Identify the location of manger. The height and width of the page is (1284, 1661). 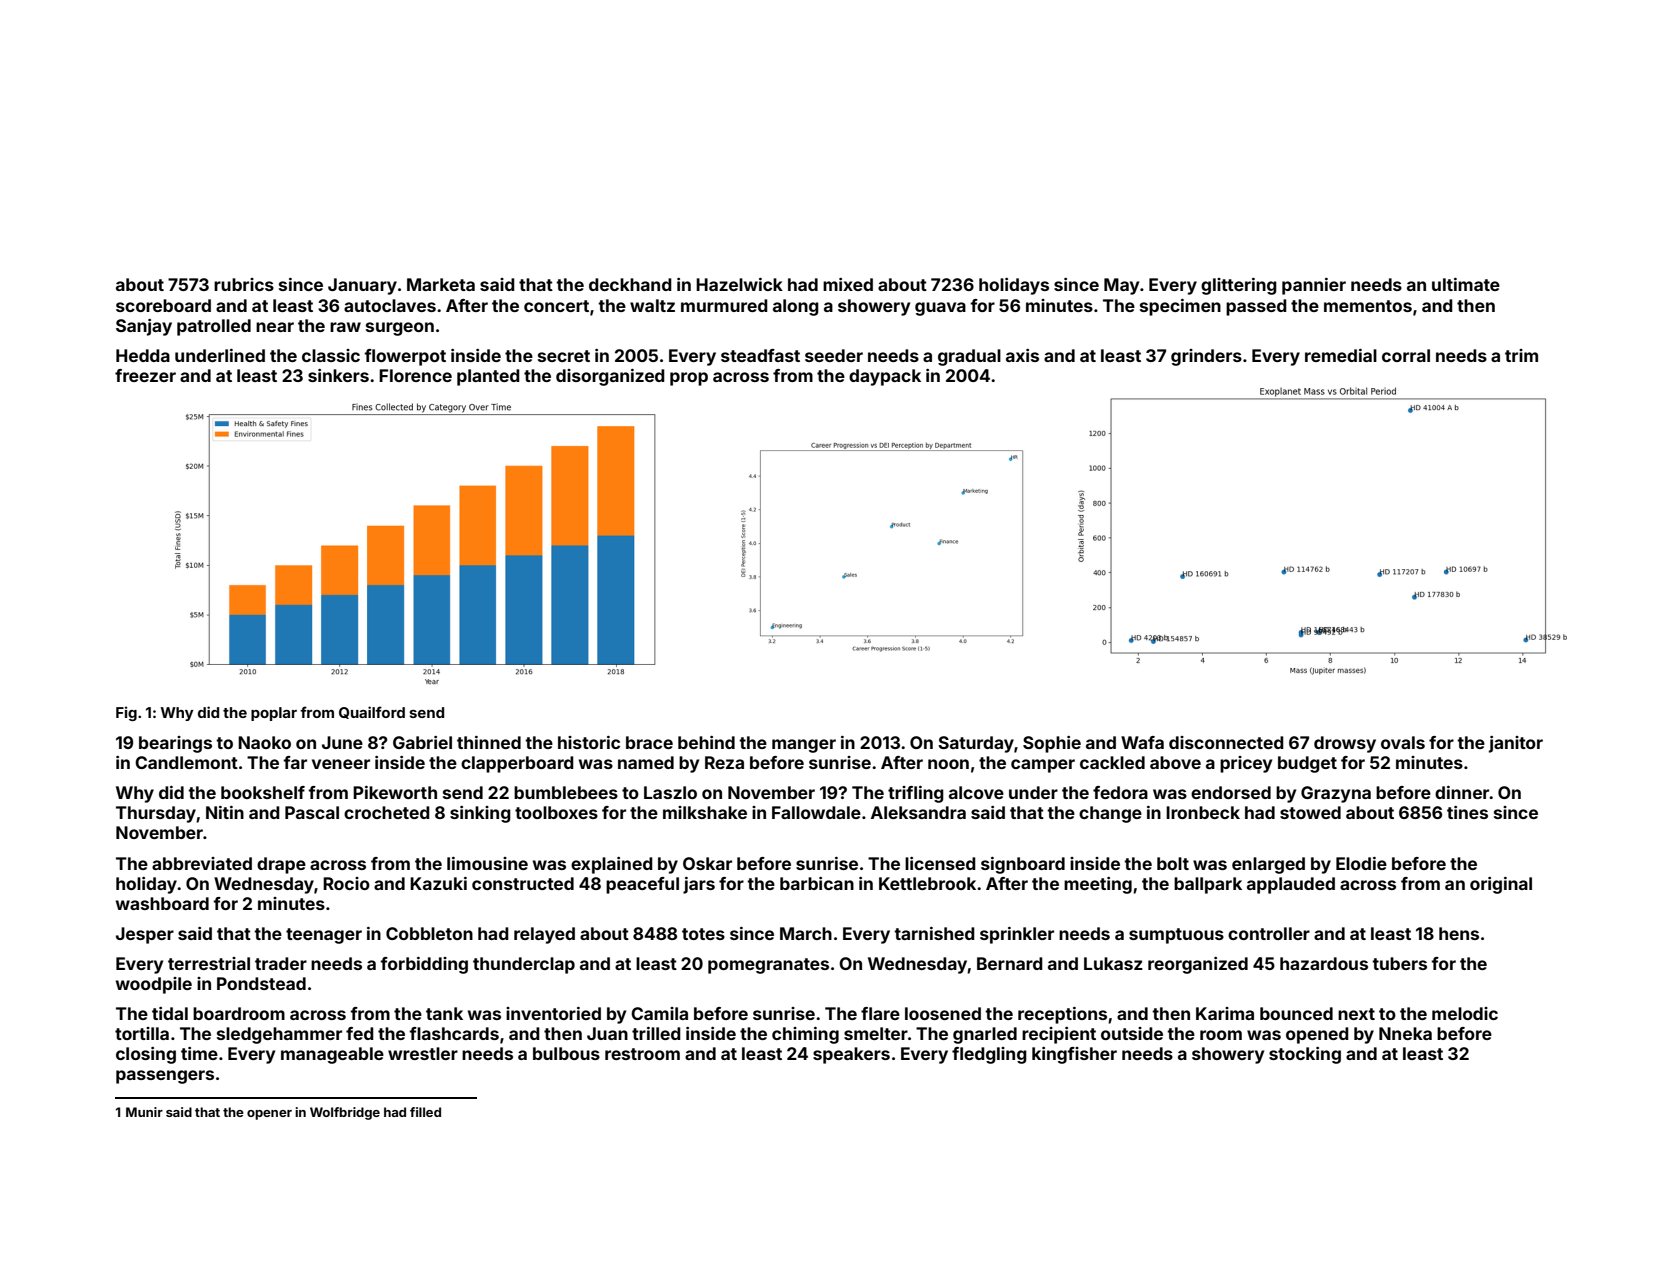
(804, 746).
